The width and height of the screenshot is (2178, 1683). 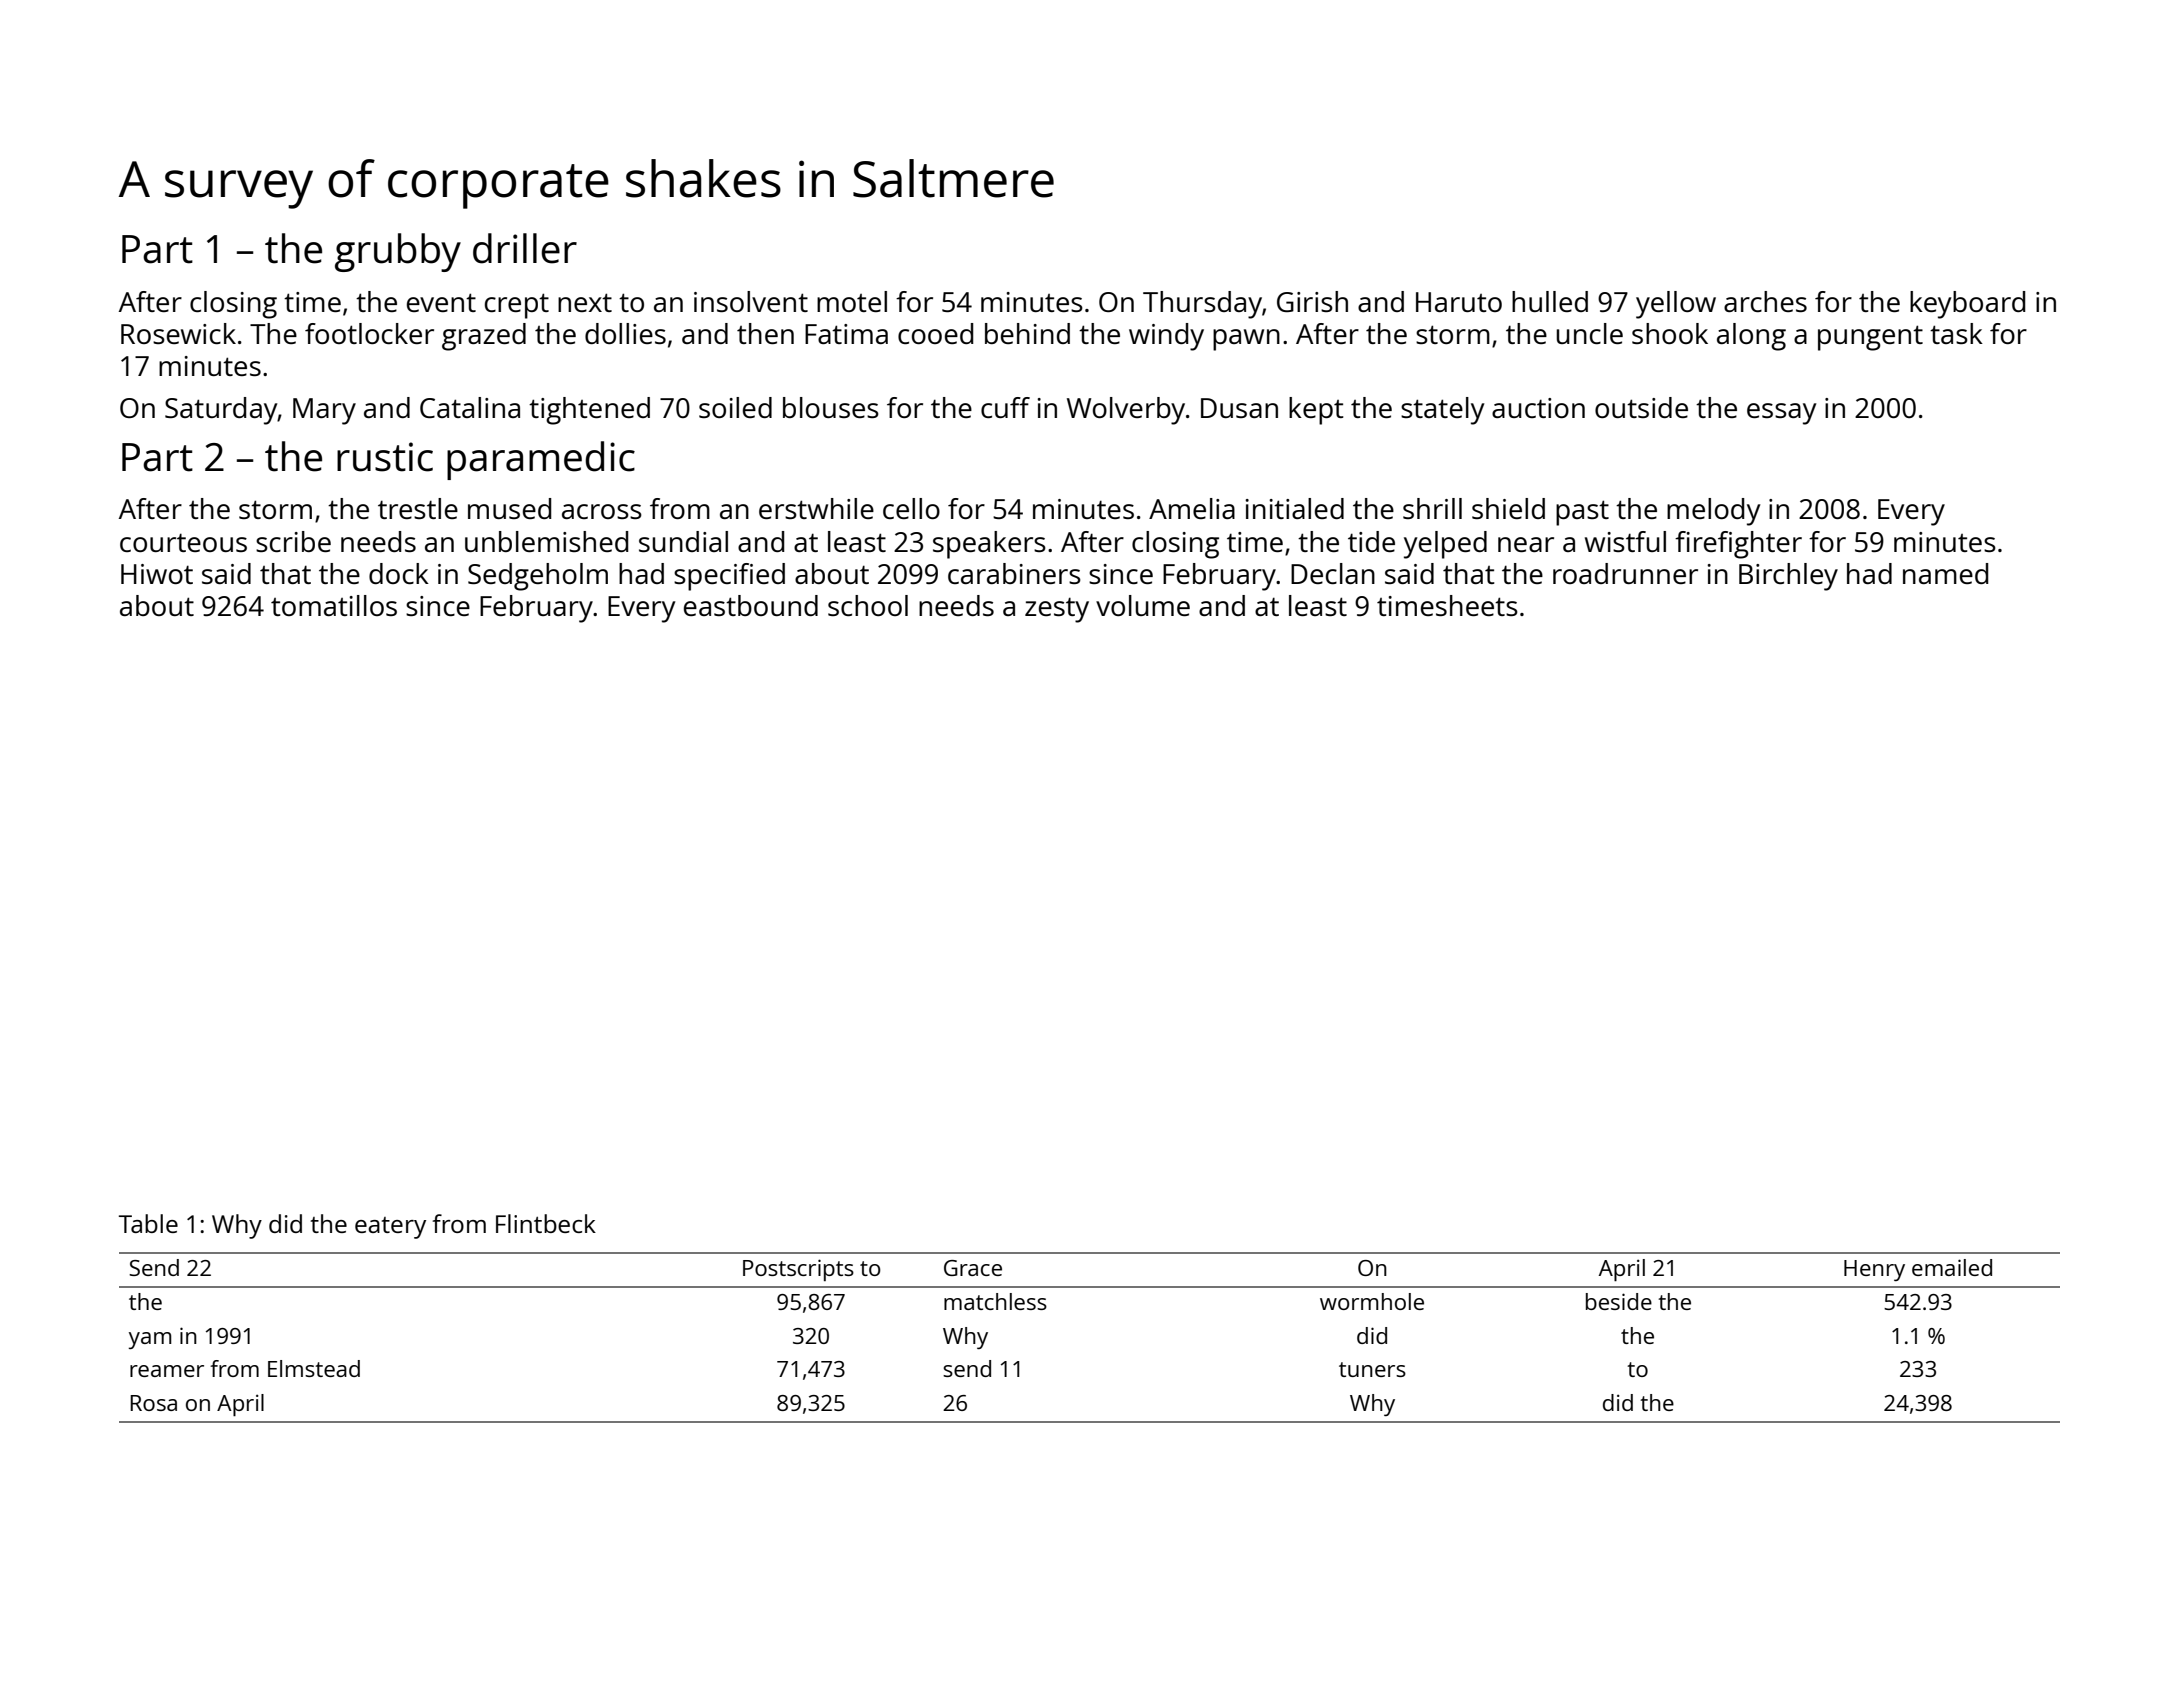 What do you see at coordinates (1143, 605) in the screenshot?
I see `volume` at bounding box center [1143, 605].
